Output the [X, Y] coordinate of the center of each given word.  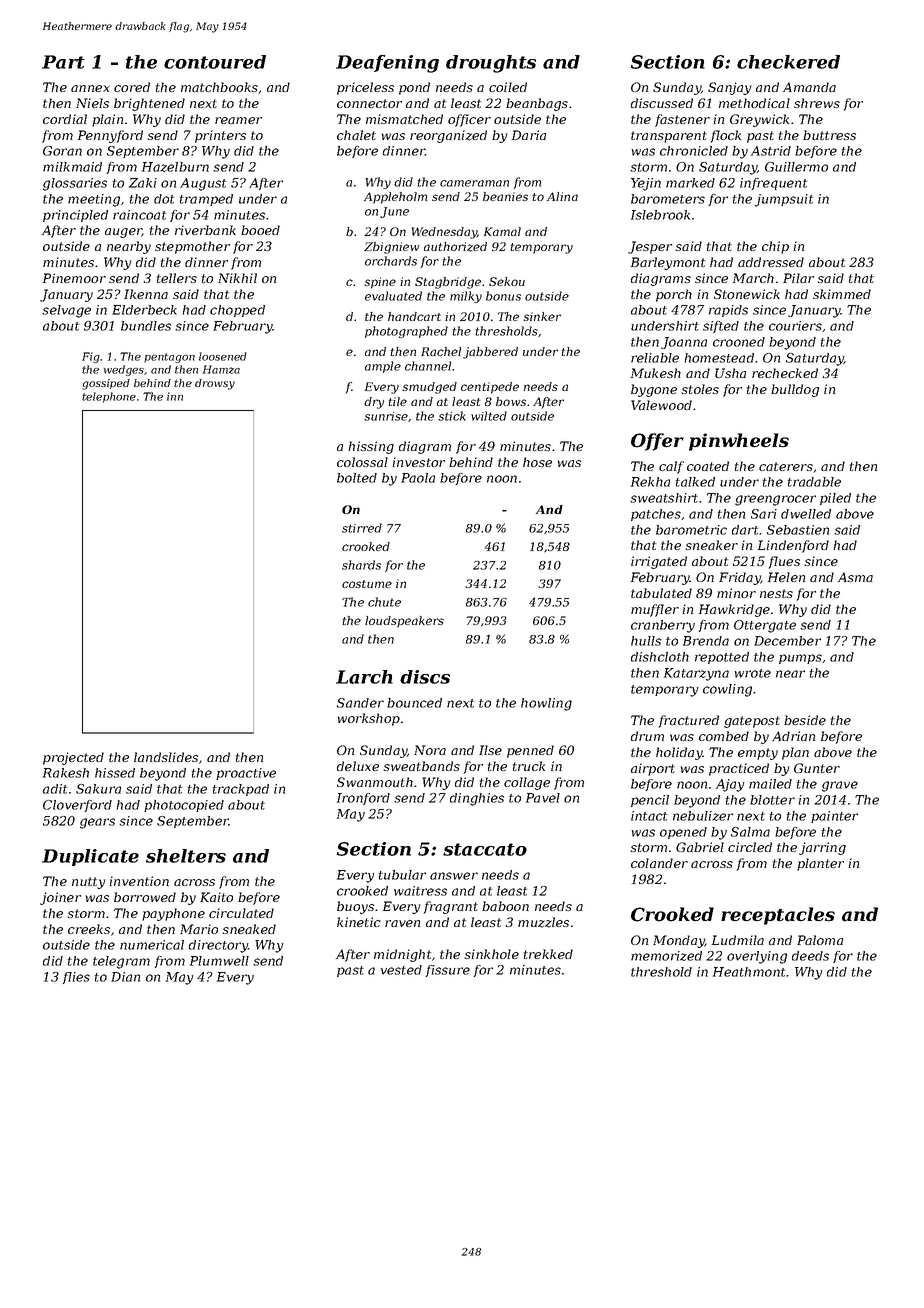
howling [546, 704]
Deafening [387, 64]
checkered [788, 62]
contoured [215, 62]
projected [73, 758]
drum [647, 736]
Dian [125, 977]
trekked [548, 954]
